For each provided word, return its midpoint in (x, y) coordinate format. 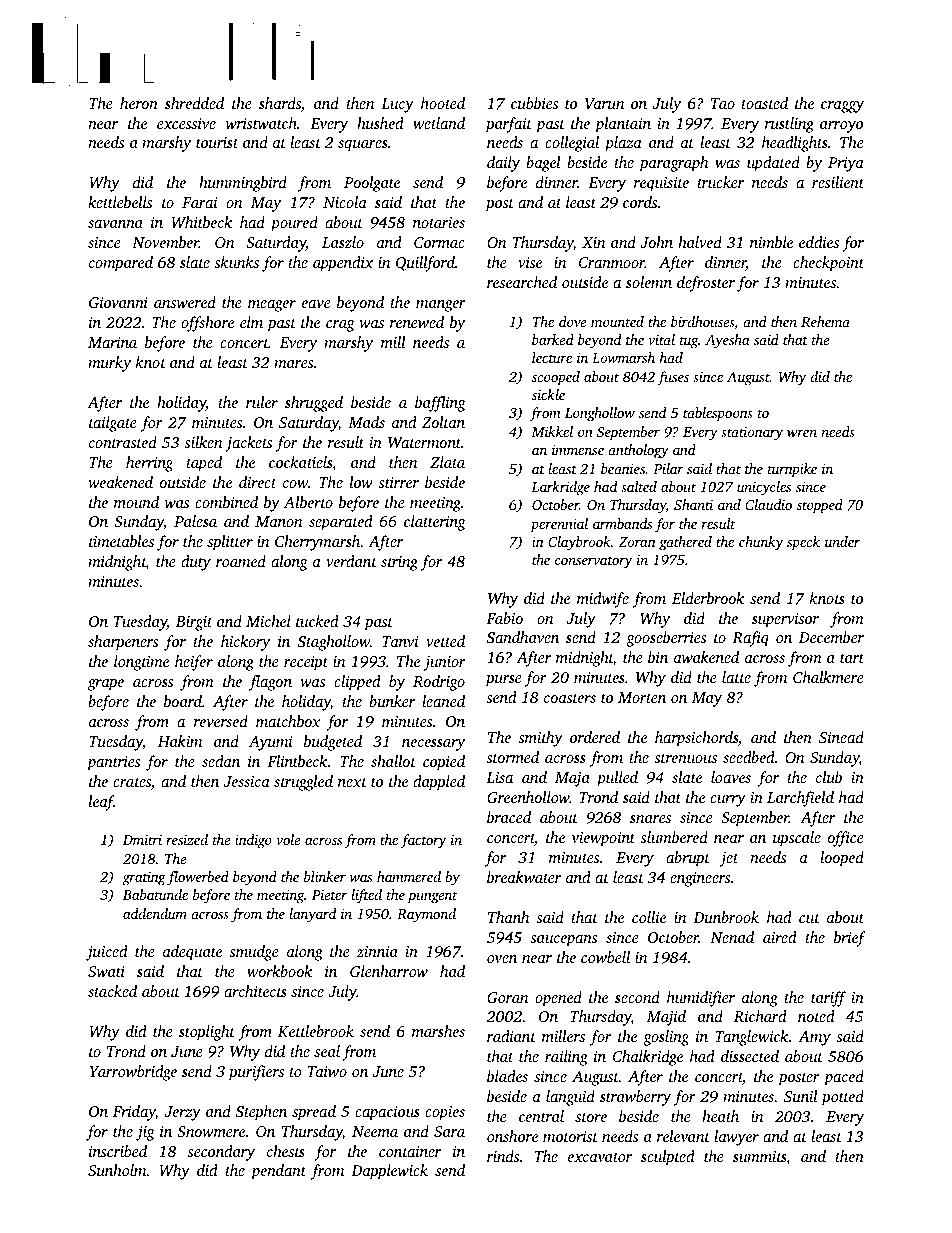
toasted (764, 103)
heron (139, 103)
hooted (443, 103)
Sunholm (117, 1170)
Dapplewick (389, 1172)
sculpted (668, 1158)
